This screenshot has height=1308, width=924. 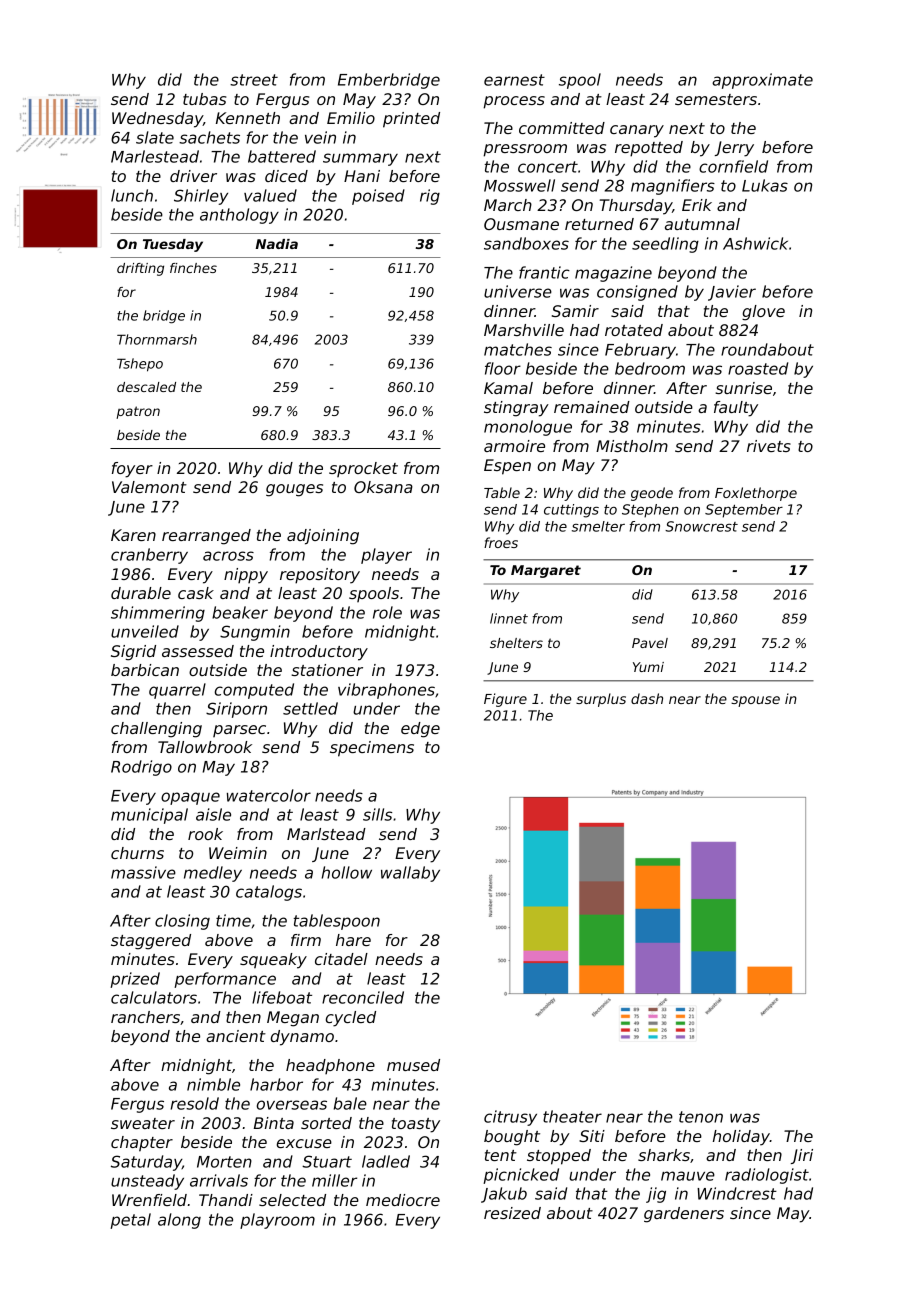 What do you see at coordinates (652, 494) in the screenshot?
I see `geode` at bounding box center [652, 494].
